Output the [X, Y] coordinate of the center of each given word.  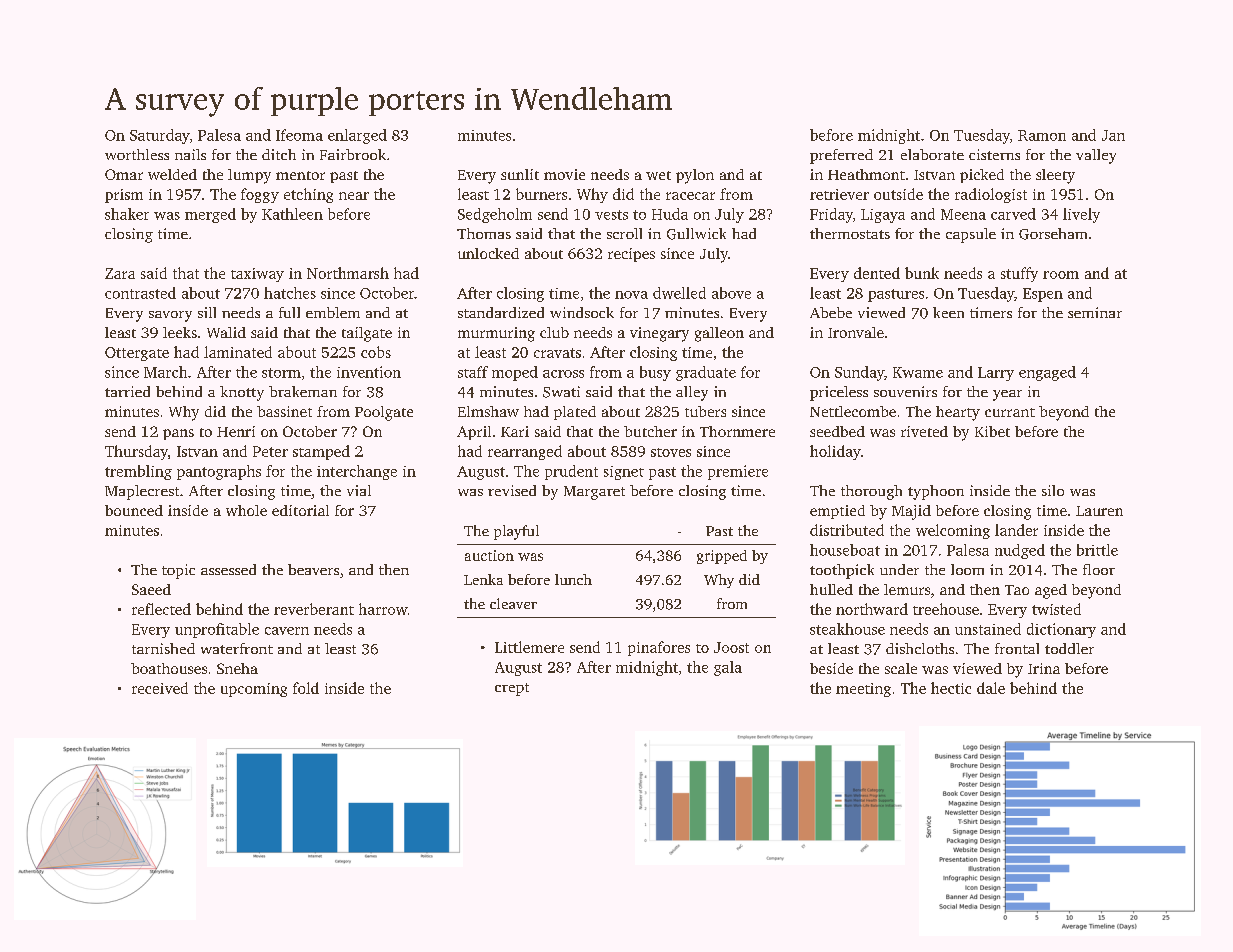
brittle [1097, 550]
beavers [313, 569]
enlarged [357, 136]
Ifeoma [299, 135]
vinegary [659, 334]
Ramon [1042, 135]
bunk [922, 273]
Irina [1044, 668]
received [160, 688]
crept [512, 689]
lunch [573, 579]
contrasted [140, 293]
